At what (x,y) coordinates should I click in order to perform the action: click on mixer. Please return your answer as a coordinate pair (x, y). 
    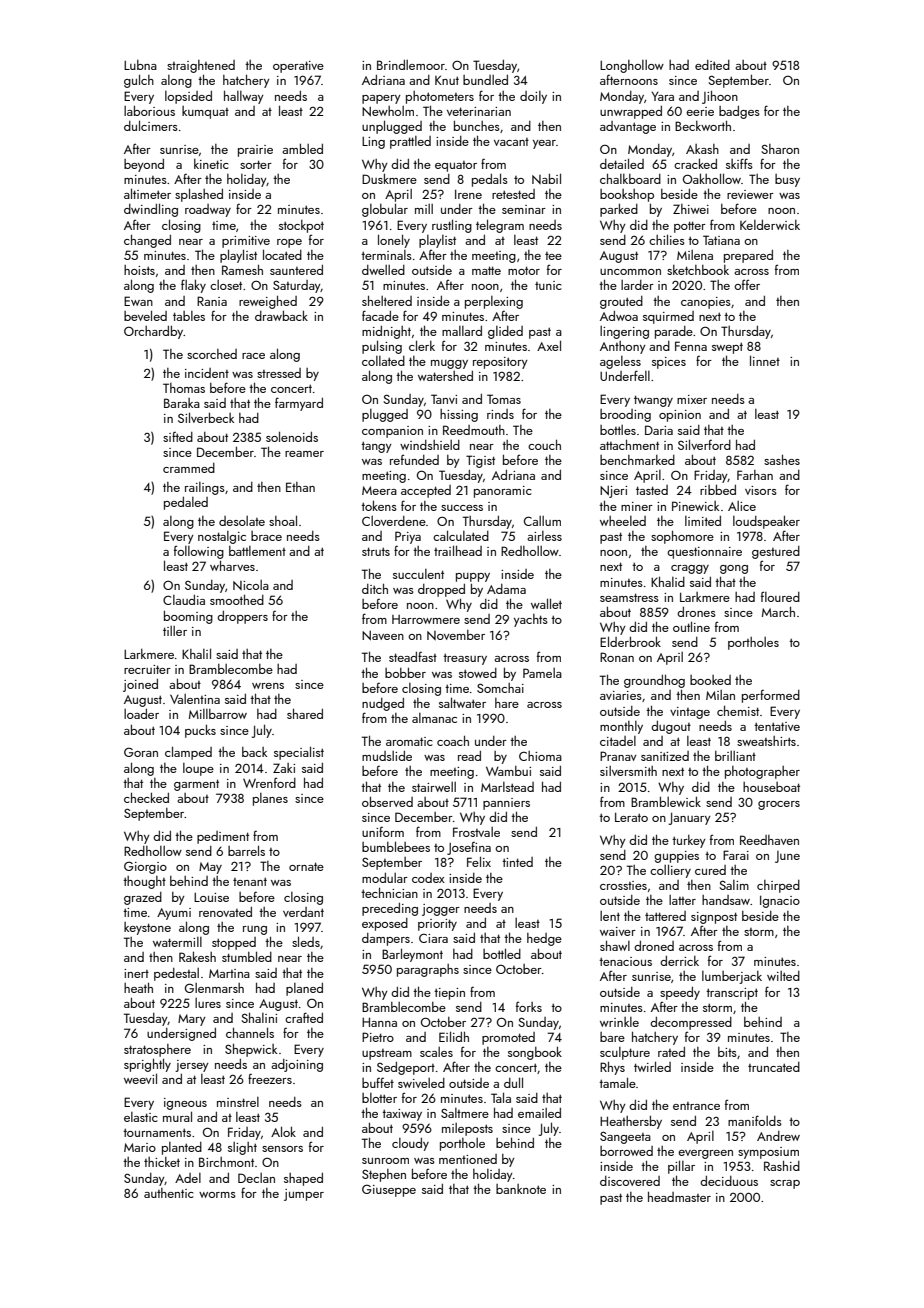
    Looking at the image, I should click on (692, 399).
